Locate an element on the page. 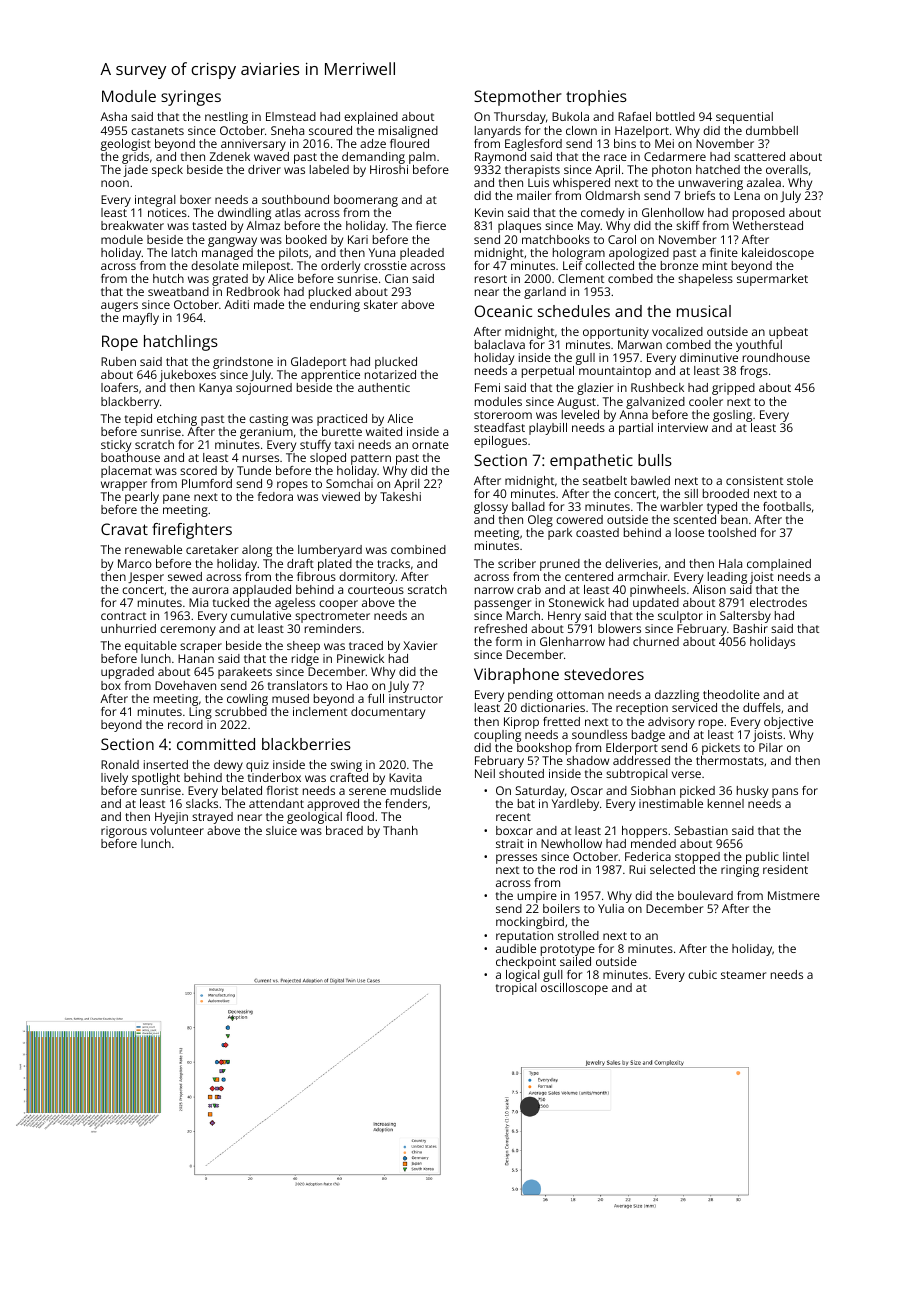 This image has width=924, height=1308. balaclava is located at coordinates (500, 344).
